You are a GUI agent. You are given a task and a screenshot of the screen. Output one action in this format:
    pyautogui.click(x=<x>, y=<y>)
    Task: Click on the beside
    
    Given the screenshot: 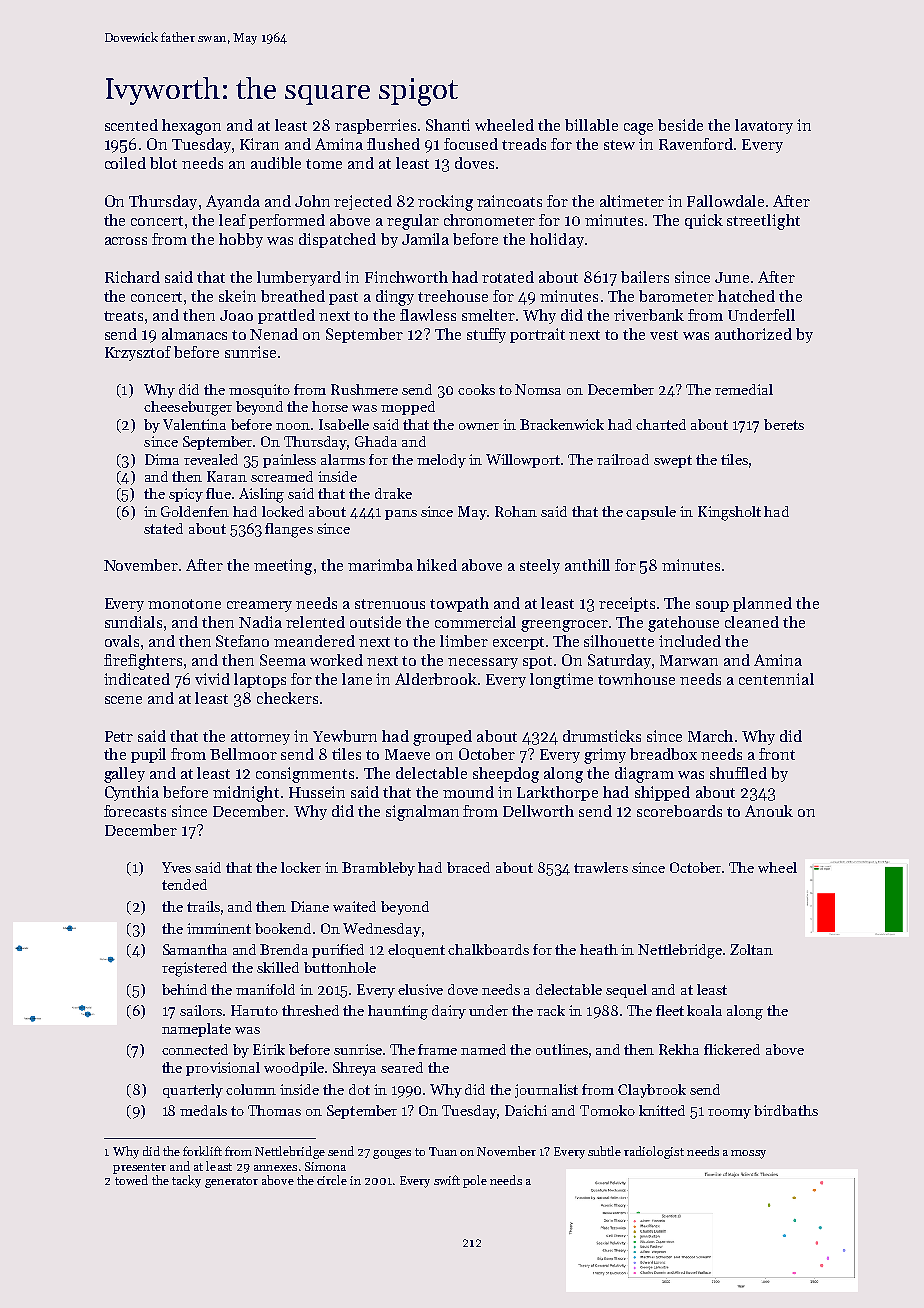 What is the action you would take?
    pyautogui.click(x=680, y=125)
